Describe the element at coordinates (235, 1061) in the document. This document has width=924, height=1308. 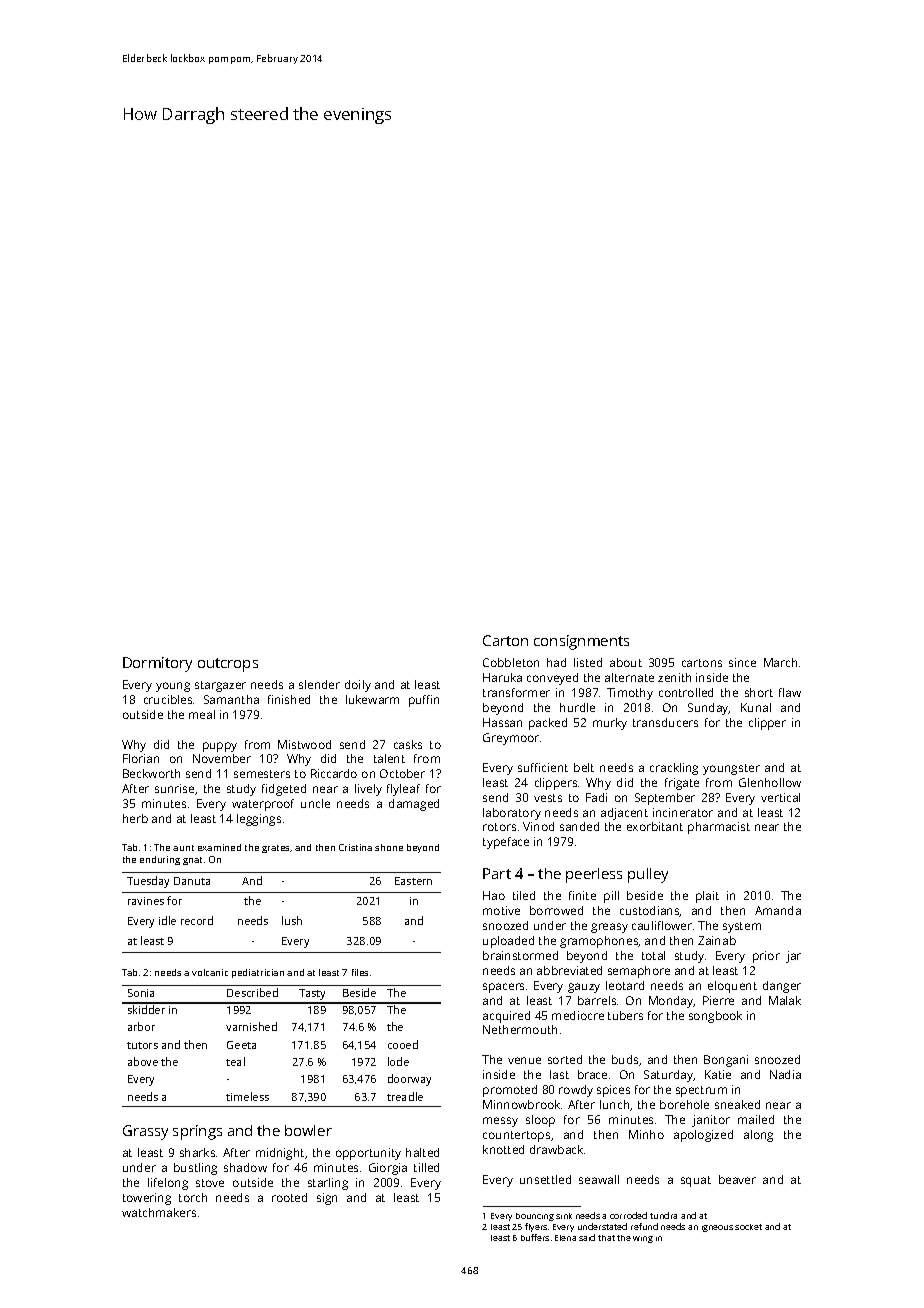
I see `teal` at that location.
